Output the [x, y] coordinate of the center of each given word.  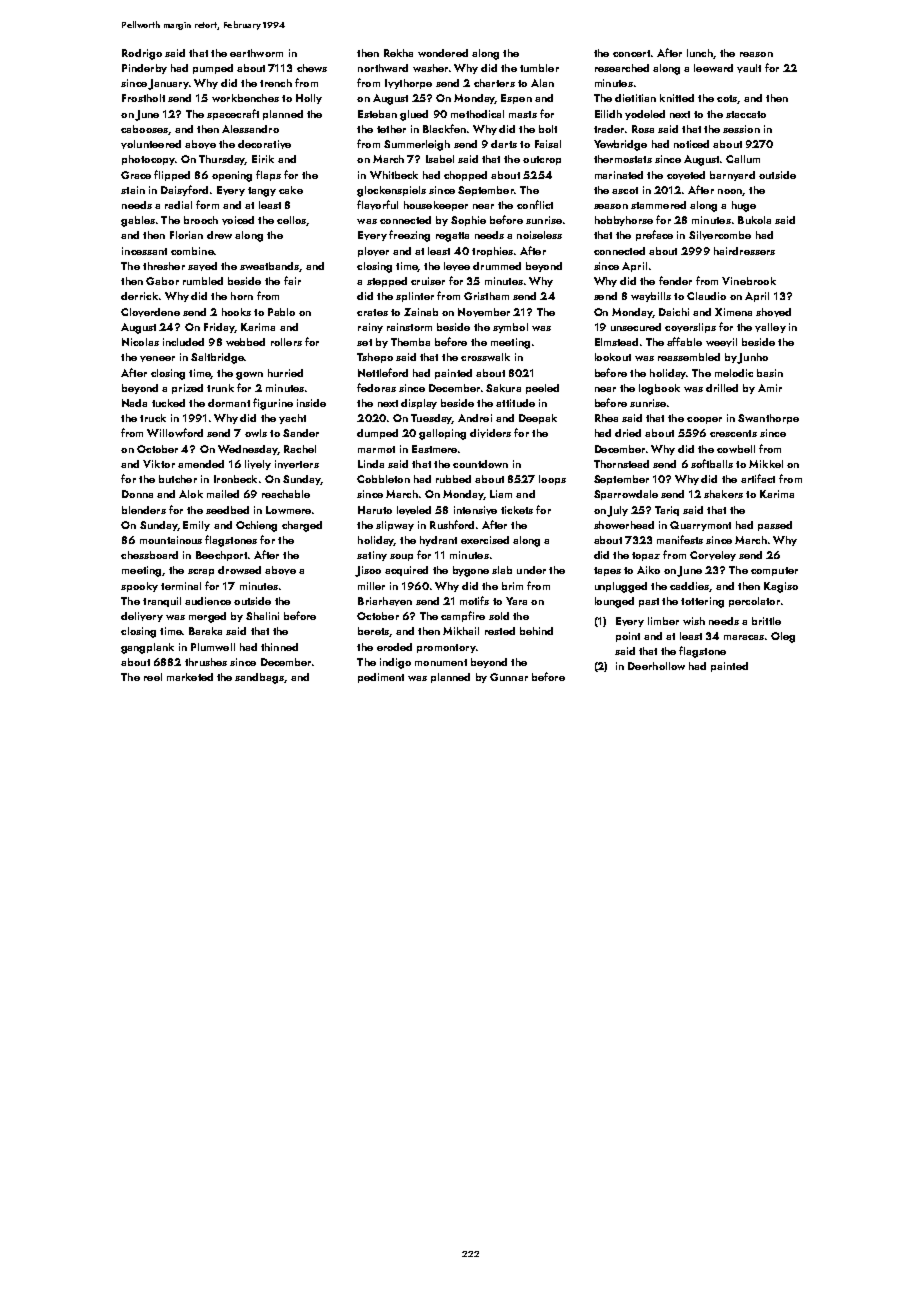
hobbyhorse [624, 221]
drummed [497, 266]
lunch [700, 53]
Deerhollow [656, 666]
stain [133, 190]
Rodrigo [142, 54]
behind [536, 631]
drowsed [239, 570]
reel [153, 677]
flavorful [377, 205]
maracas [744, 637]
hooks [236, 312]
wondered [443, 53]
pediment [381, 678]
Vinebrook [749, 281]
